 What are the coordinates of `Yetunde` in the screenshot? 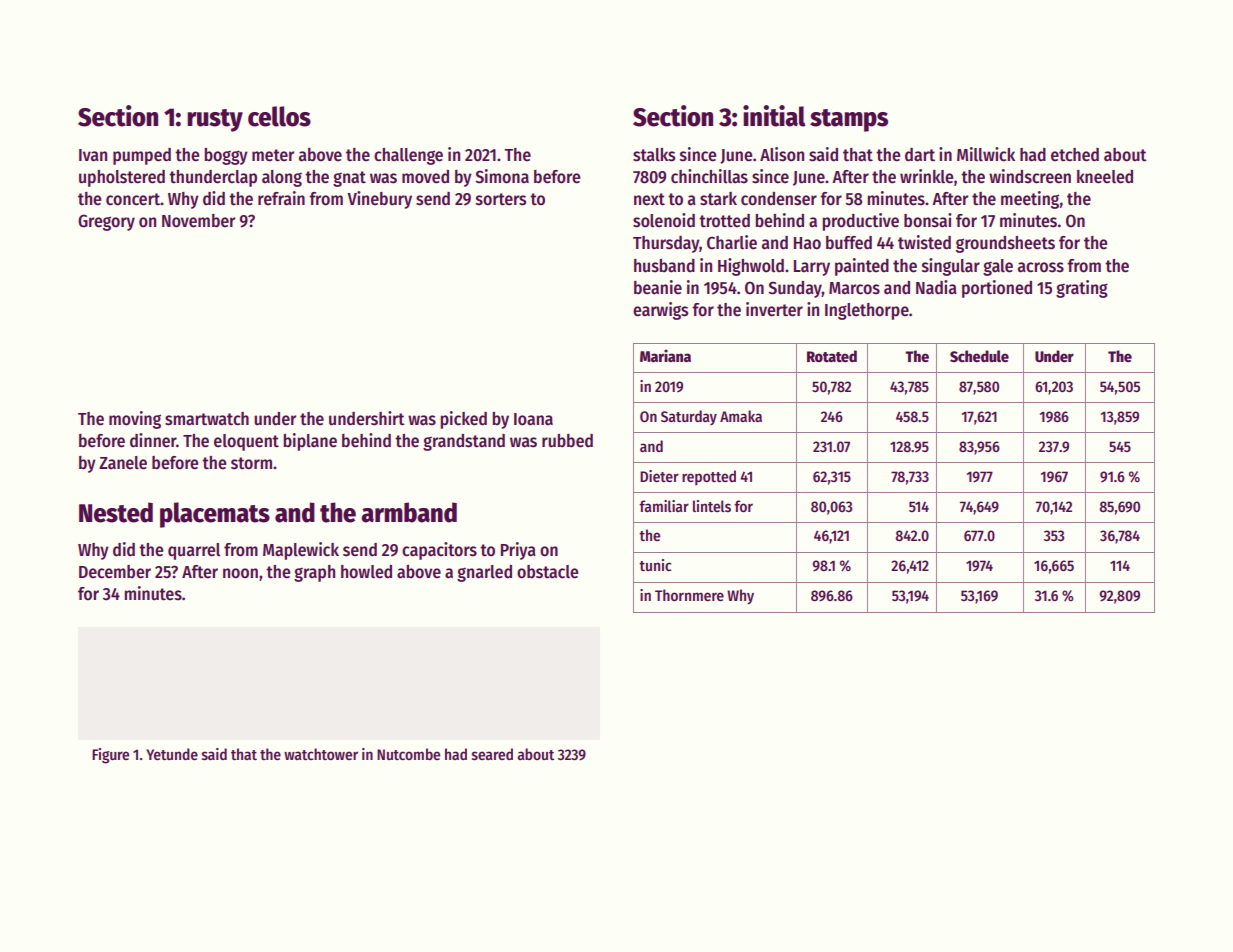 It's located at (172, 754).
